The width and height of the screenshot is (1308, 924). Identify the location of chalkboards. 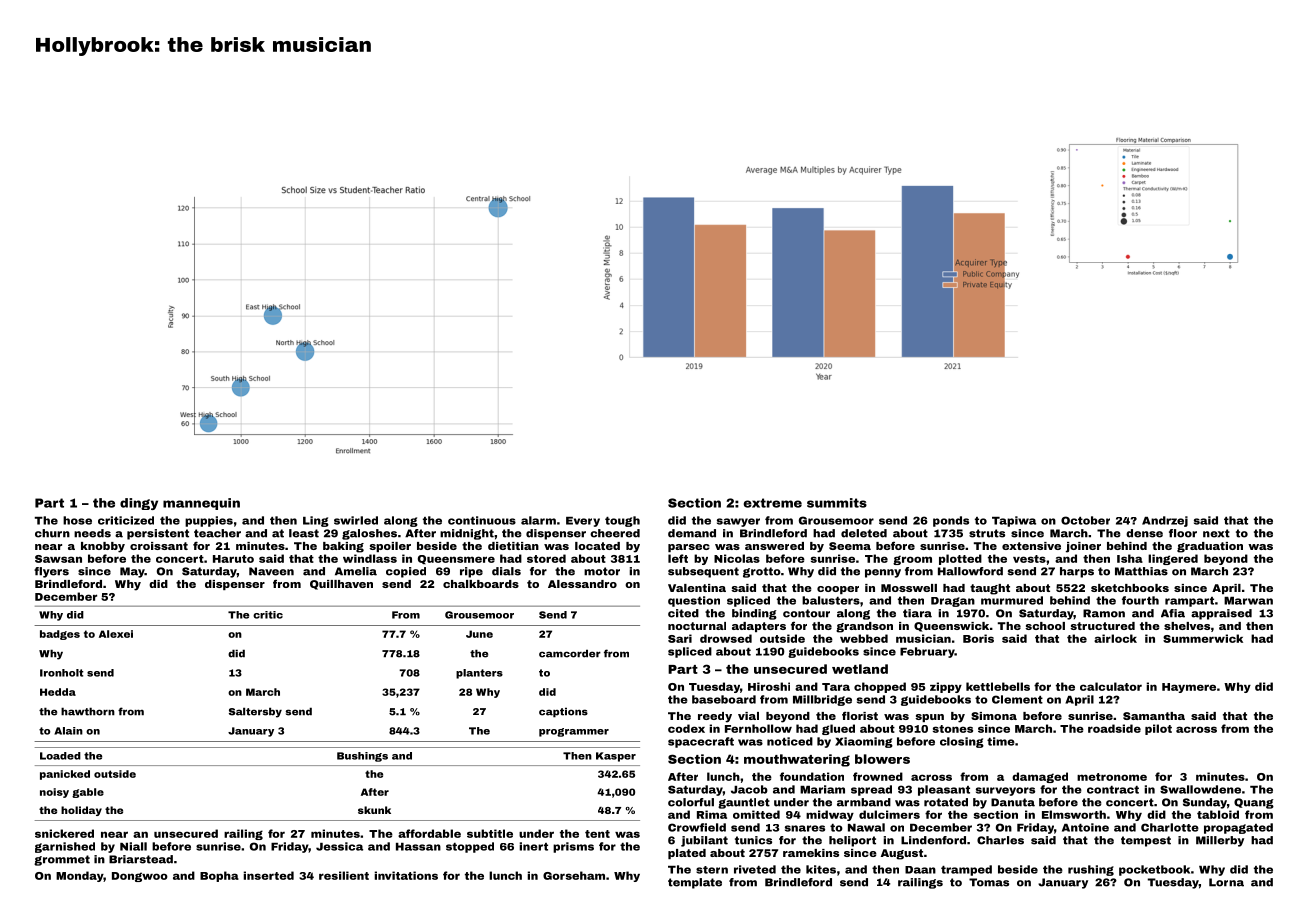
(481, 584).
